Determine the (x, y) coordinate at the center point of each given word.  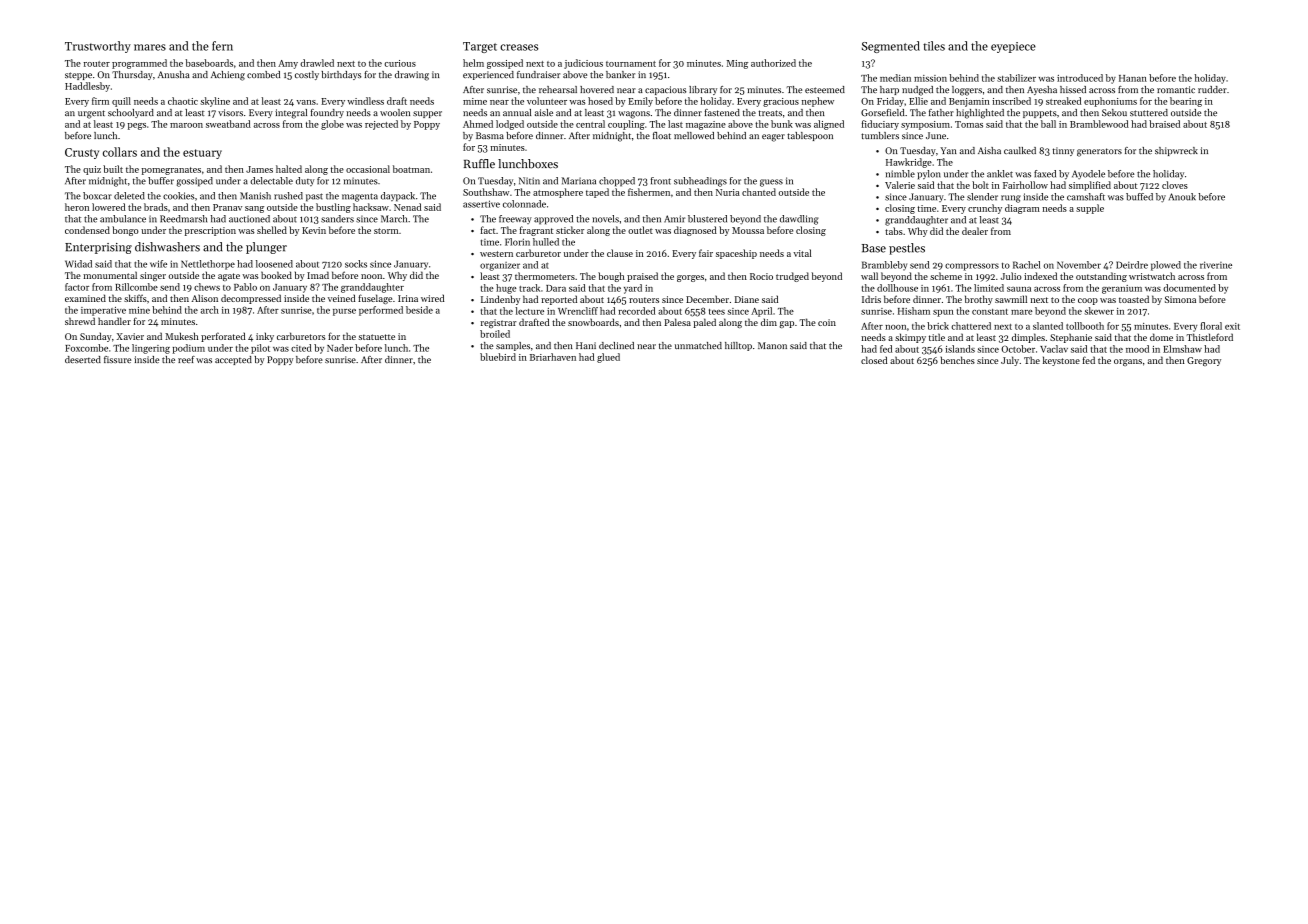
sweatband (228, 124)
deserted (83, 359)
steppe (78, 76)
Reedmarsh (183, 219)
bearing (1186, 102)
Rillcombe (136, 287)
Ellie (918, 101)
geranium (1122, 289)
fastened (722, 112)
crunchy (985, 209)
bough (611, 277)
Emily (640, 102)
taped (597, 193)
